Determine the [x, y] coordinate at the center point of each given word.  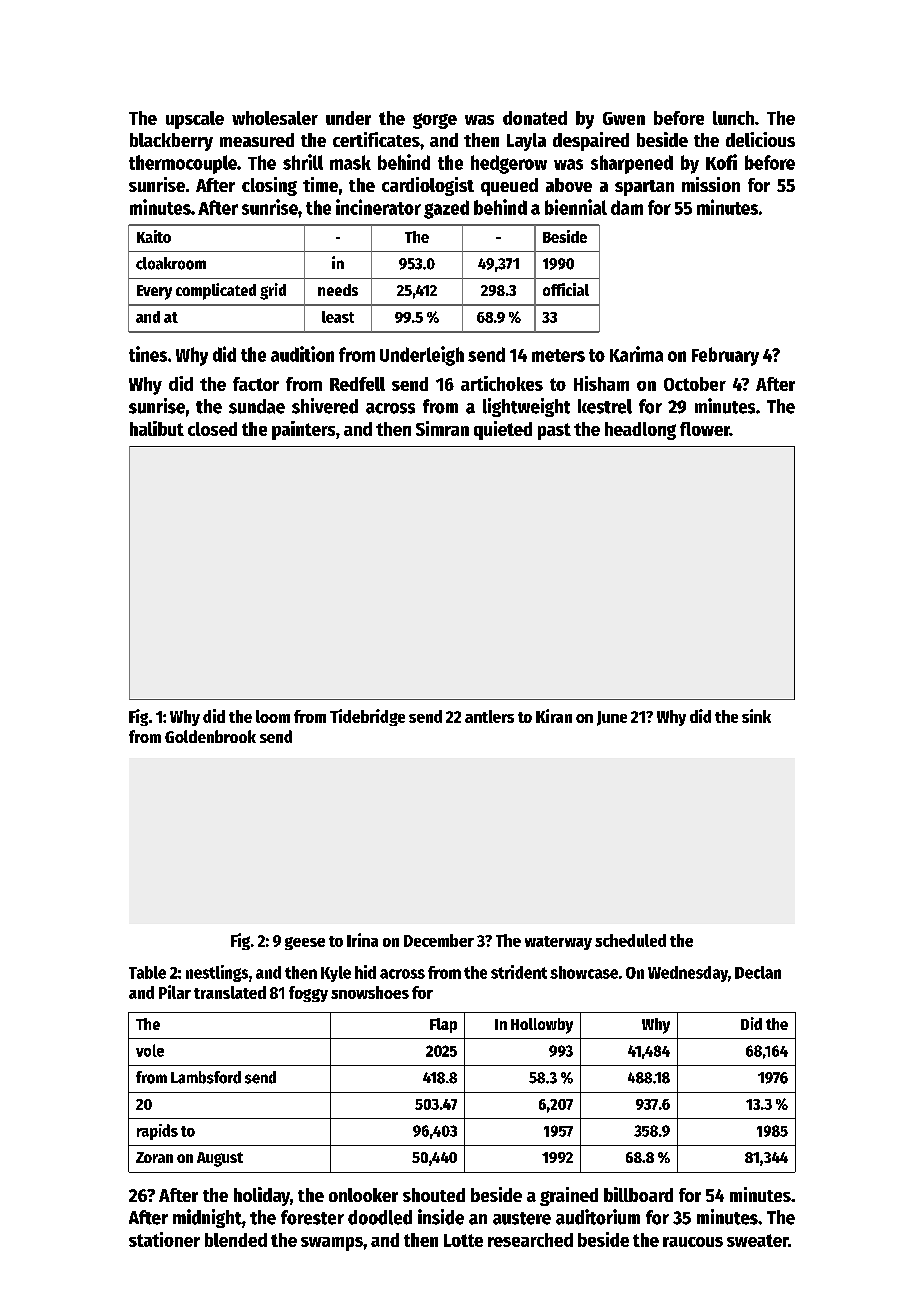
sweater [757, 1240]
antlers [489, 716]
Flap [443, 1025]
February [725, 356]
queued [509, 187]
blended [236, 1240]
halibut [157, 428]
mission [711, 184]
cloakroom [171, 263]
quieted [503, 430]
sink [756, 716]
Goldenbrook [210, 736]
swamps [332, 1244]
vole [150, 1050]
